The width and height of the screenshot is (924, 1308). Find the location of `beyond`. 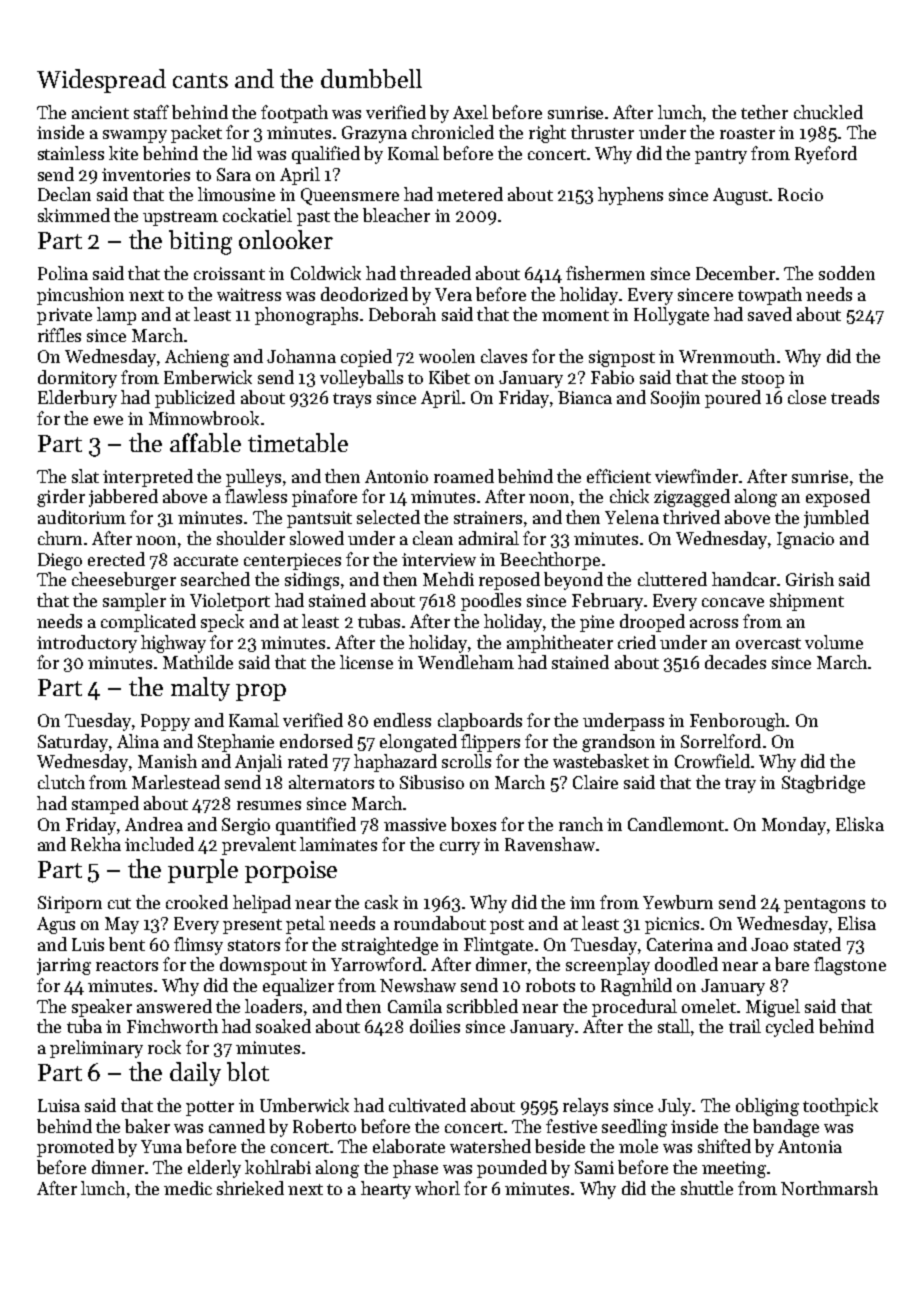

beyond is located at coordinates (573, 581).
